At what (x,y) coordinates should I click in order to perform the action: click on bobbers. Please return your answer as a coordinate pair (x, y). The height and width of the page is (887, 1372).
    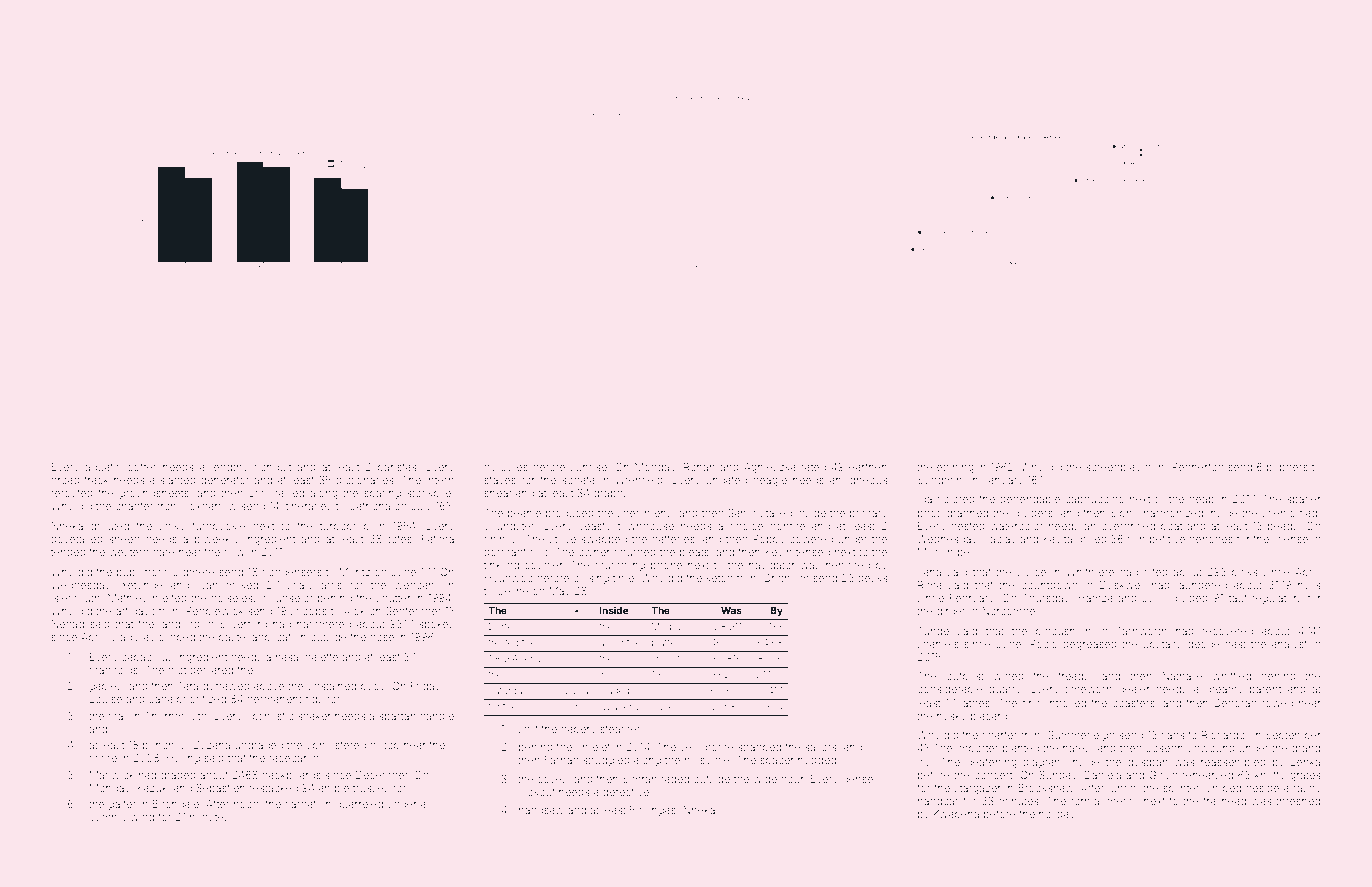
    Looking at the image, I should click on (1287, 467).
